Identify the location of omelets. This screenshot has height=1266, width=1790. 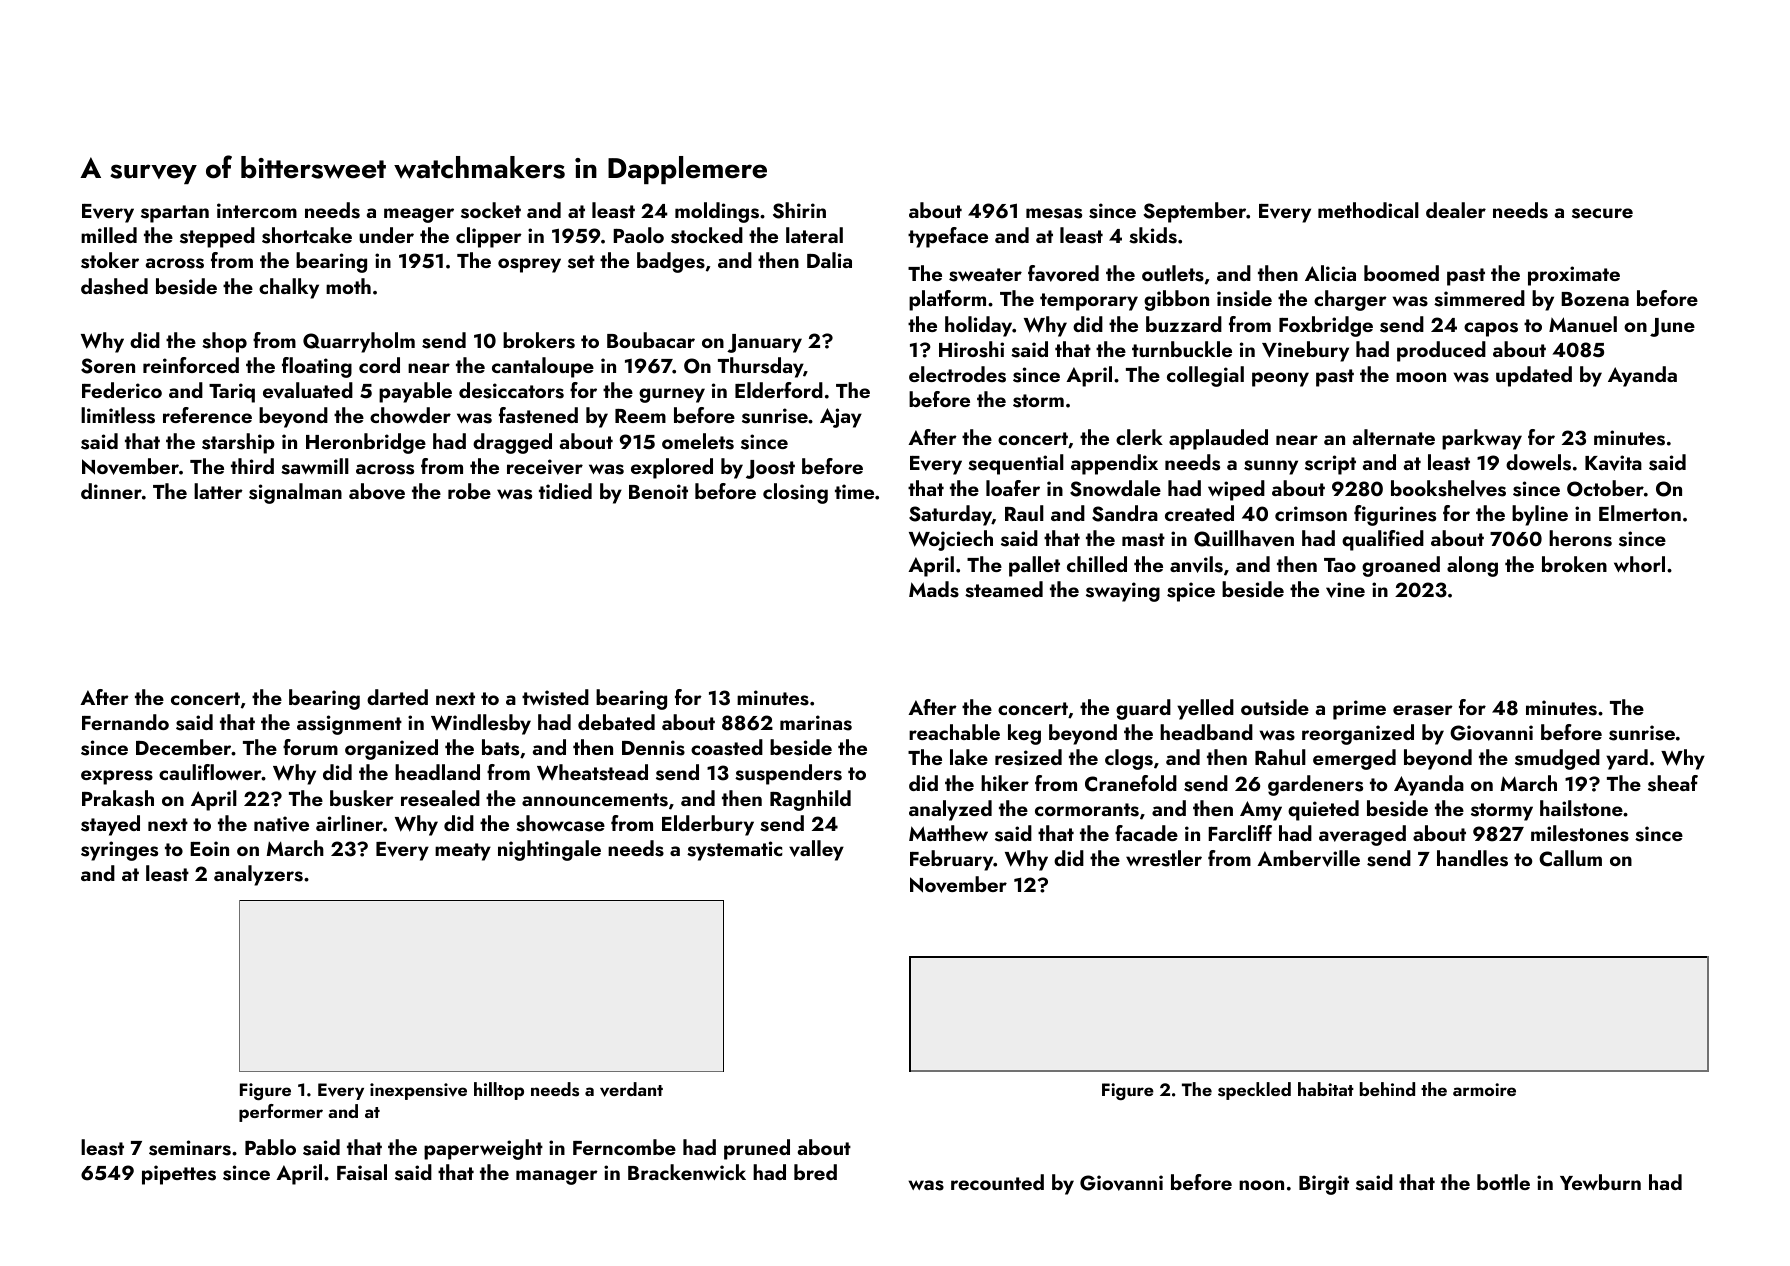
(698, 441).
